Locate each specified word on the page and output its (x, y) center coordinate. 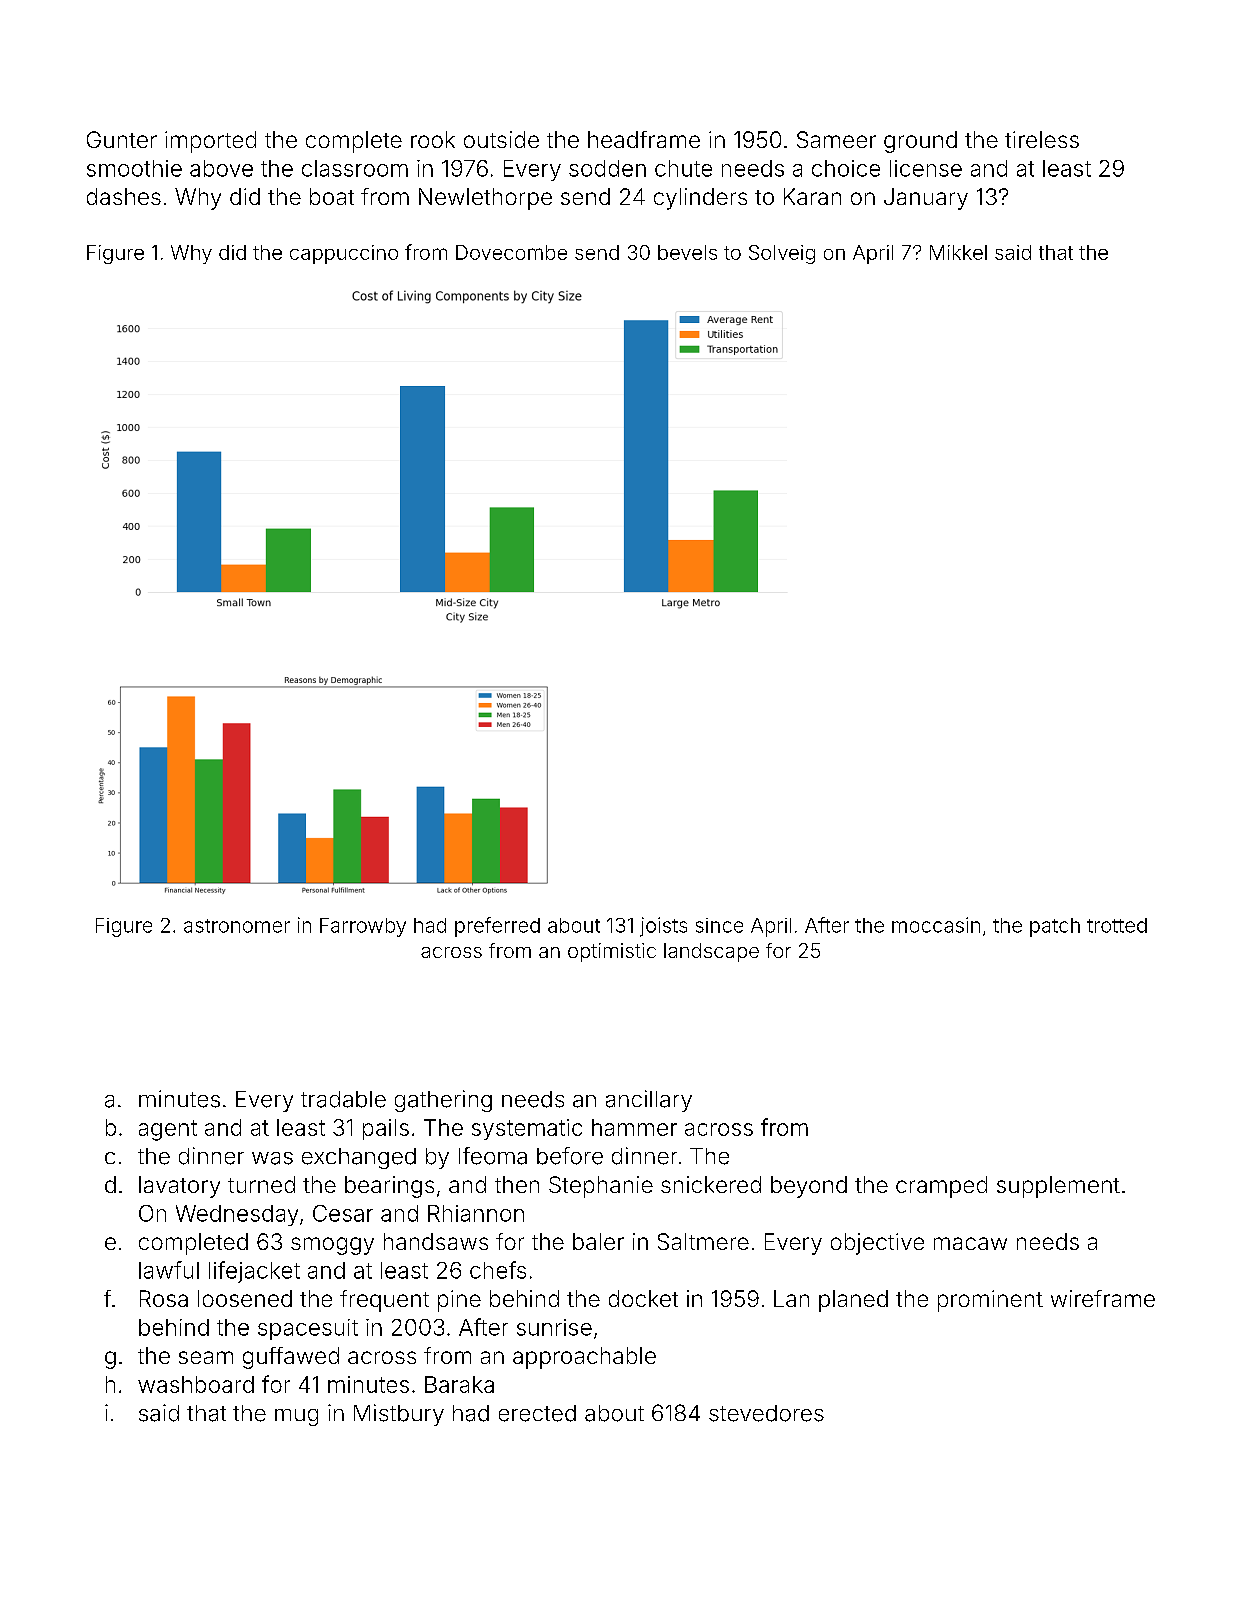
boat (332, 196)
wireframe (1103, 1298)
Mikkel (958, 252)
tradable (343, 1099)
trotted (1117, 925)
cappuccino (344, 254)
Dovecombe (511, 252)
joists (663, 927)
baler (598, 1241)
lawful (169, 1270)
